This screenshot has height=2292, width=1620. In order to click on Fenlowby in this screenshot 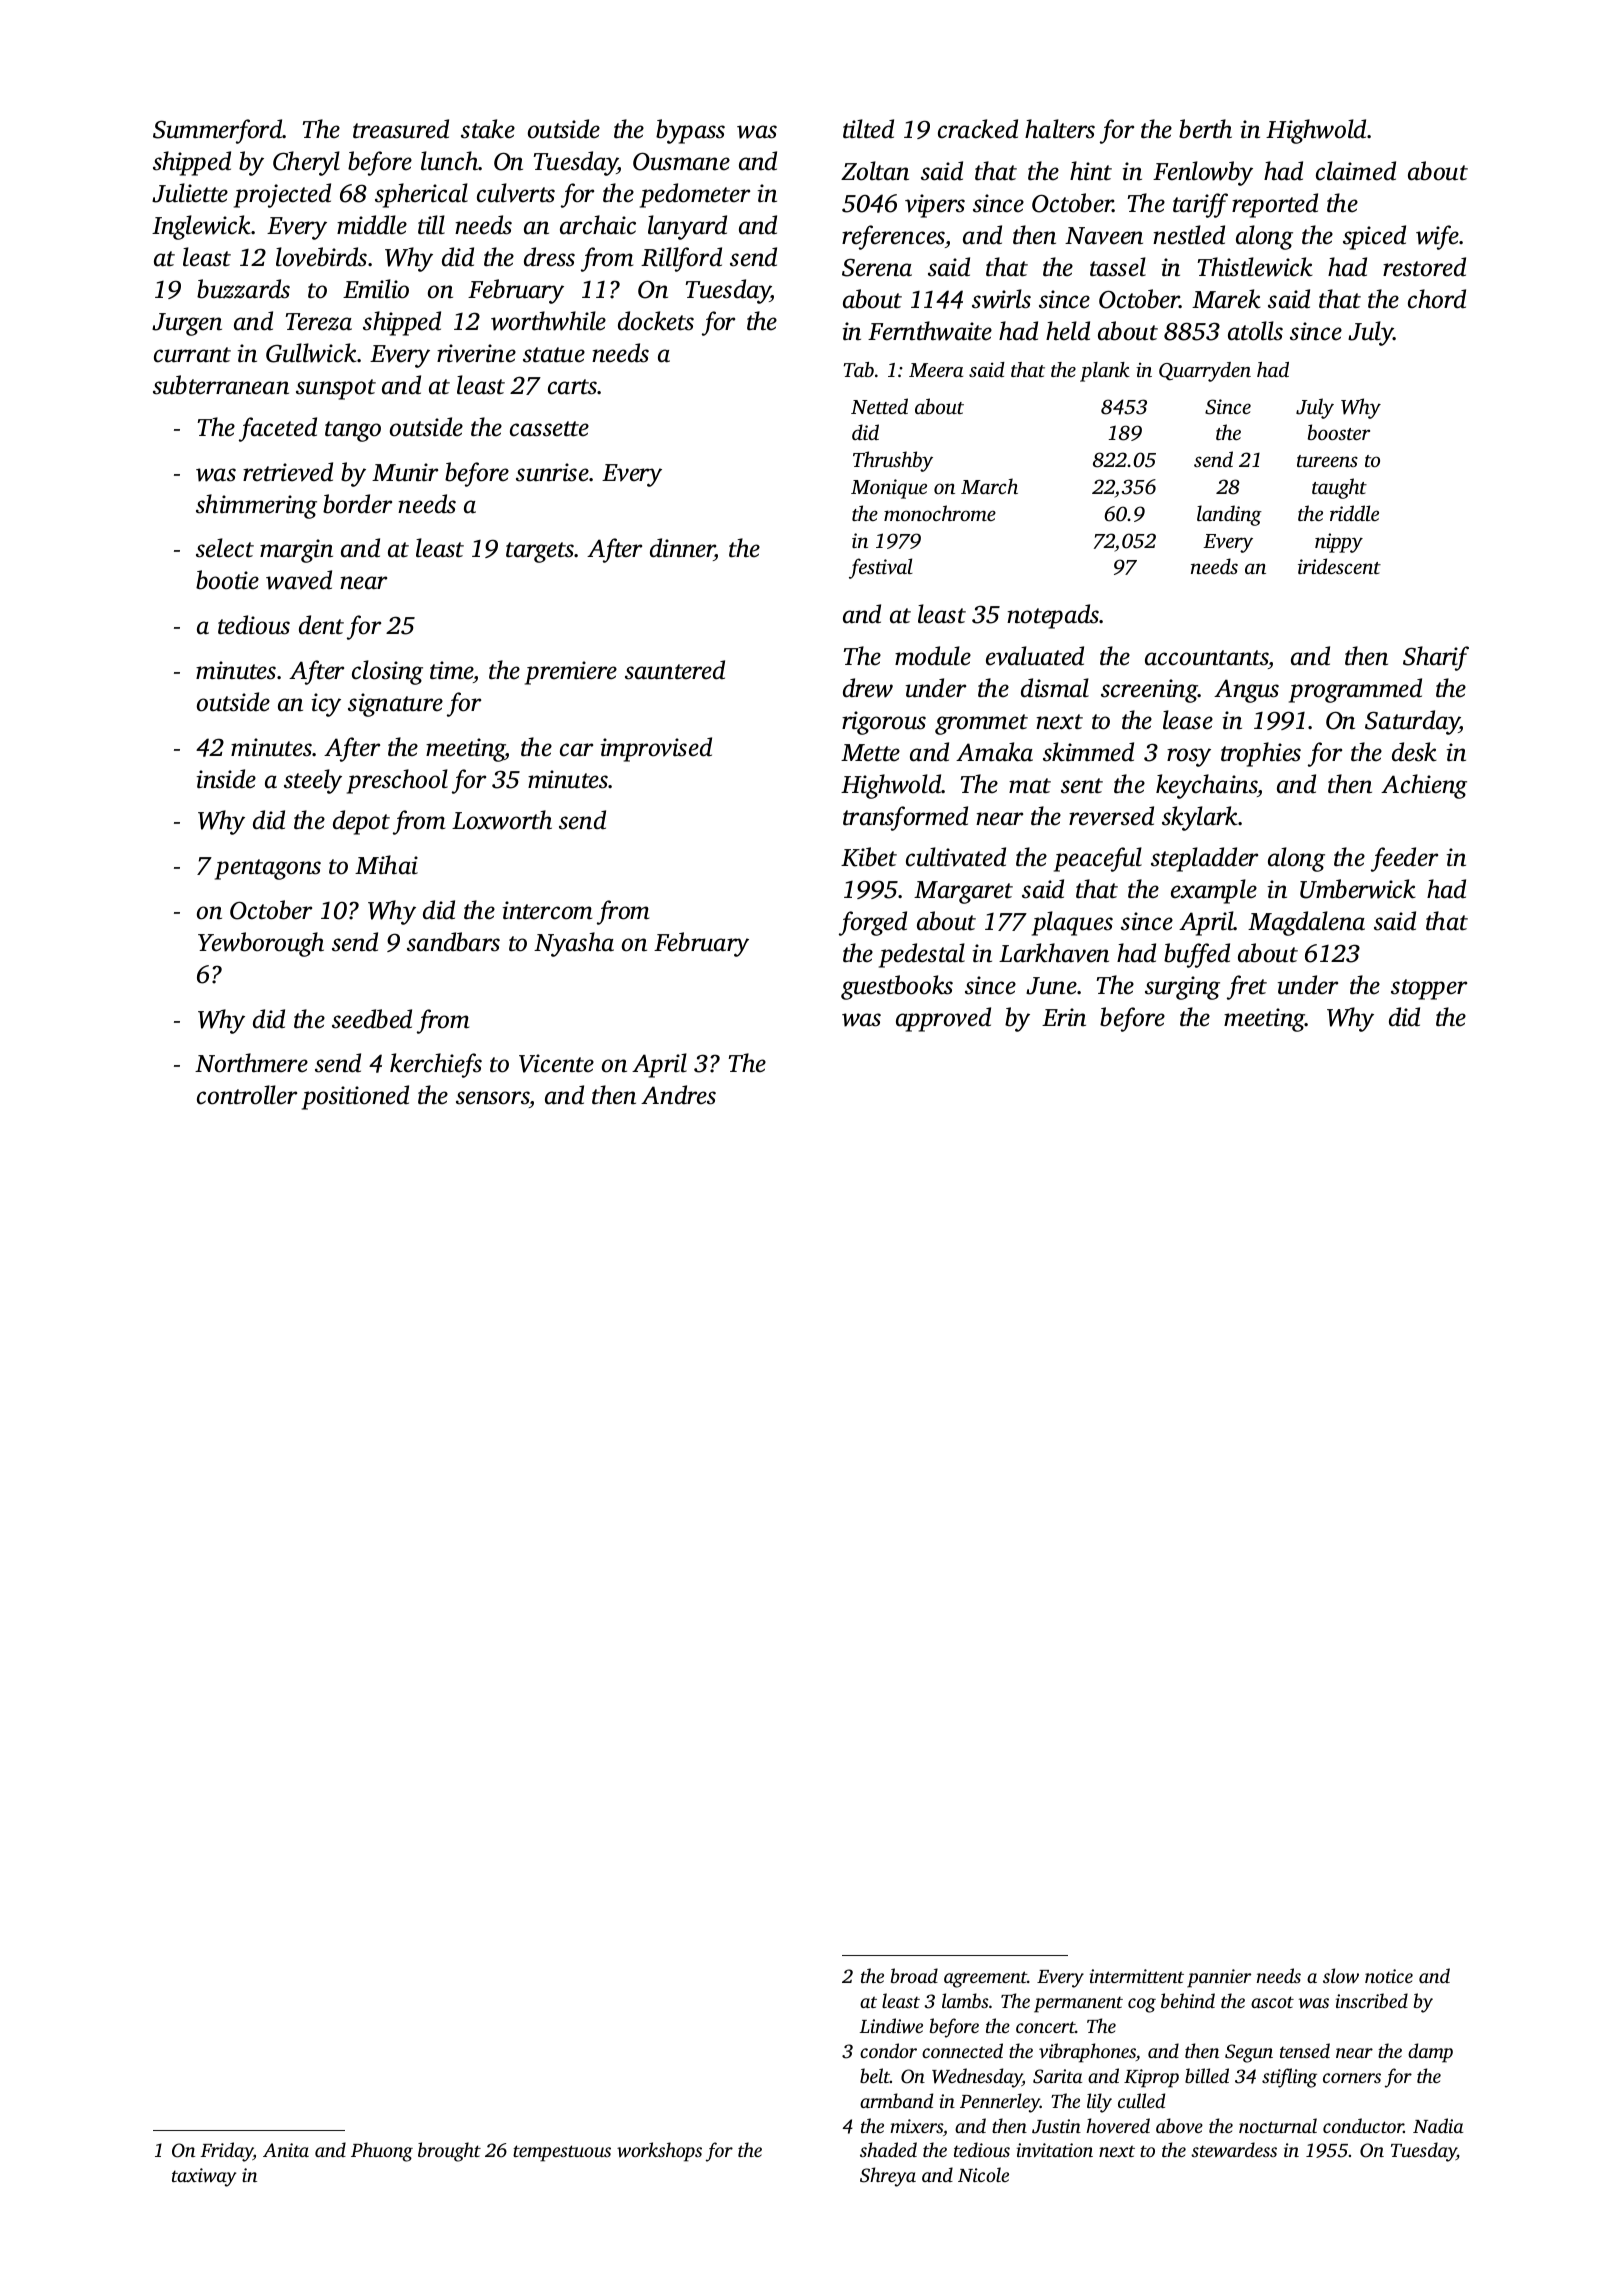, I will do `click(1203, 173)`.
